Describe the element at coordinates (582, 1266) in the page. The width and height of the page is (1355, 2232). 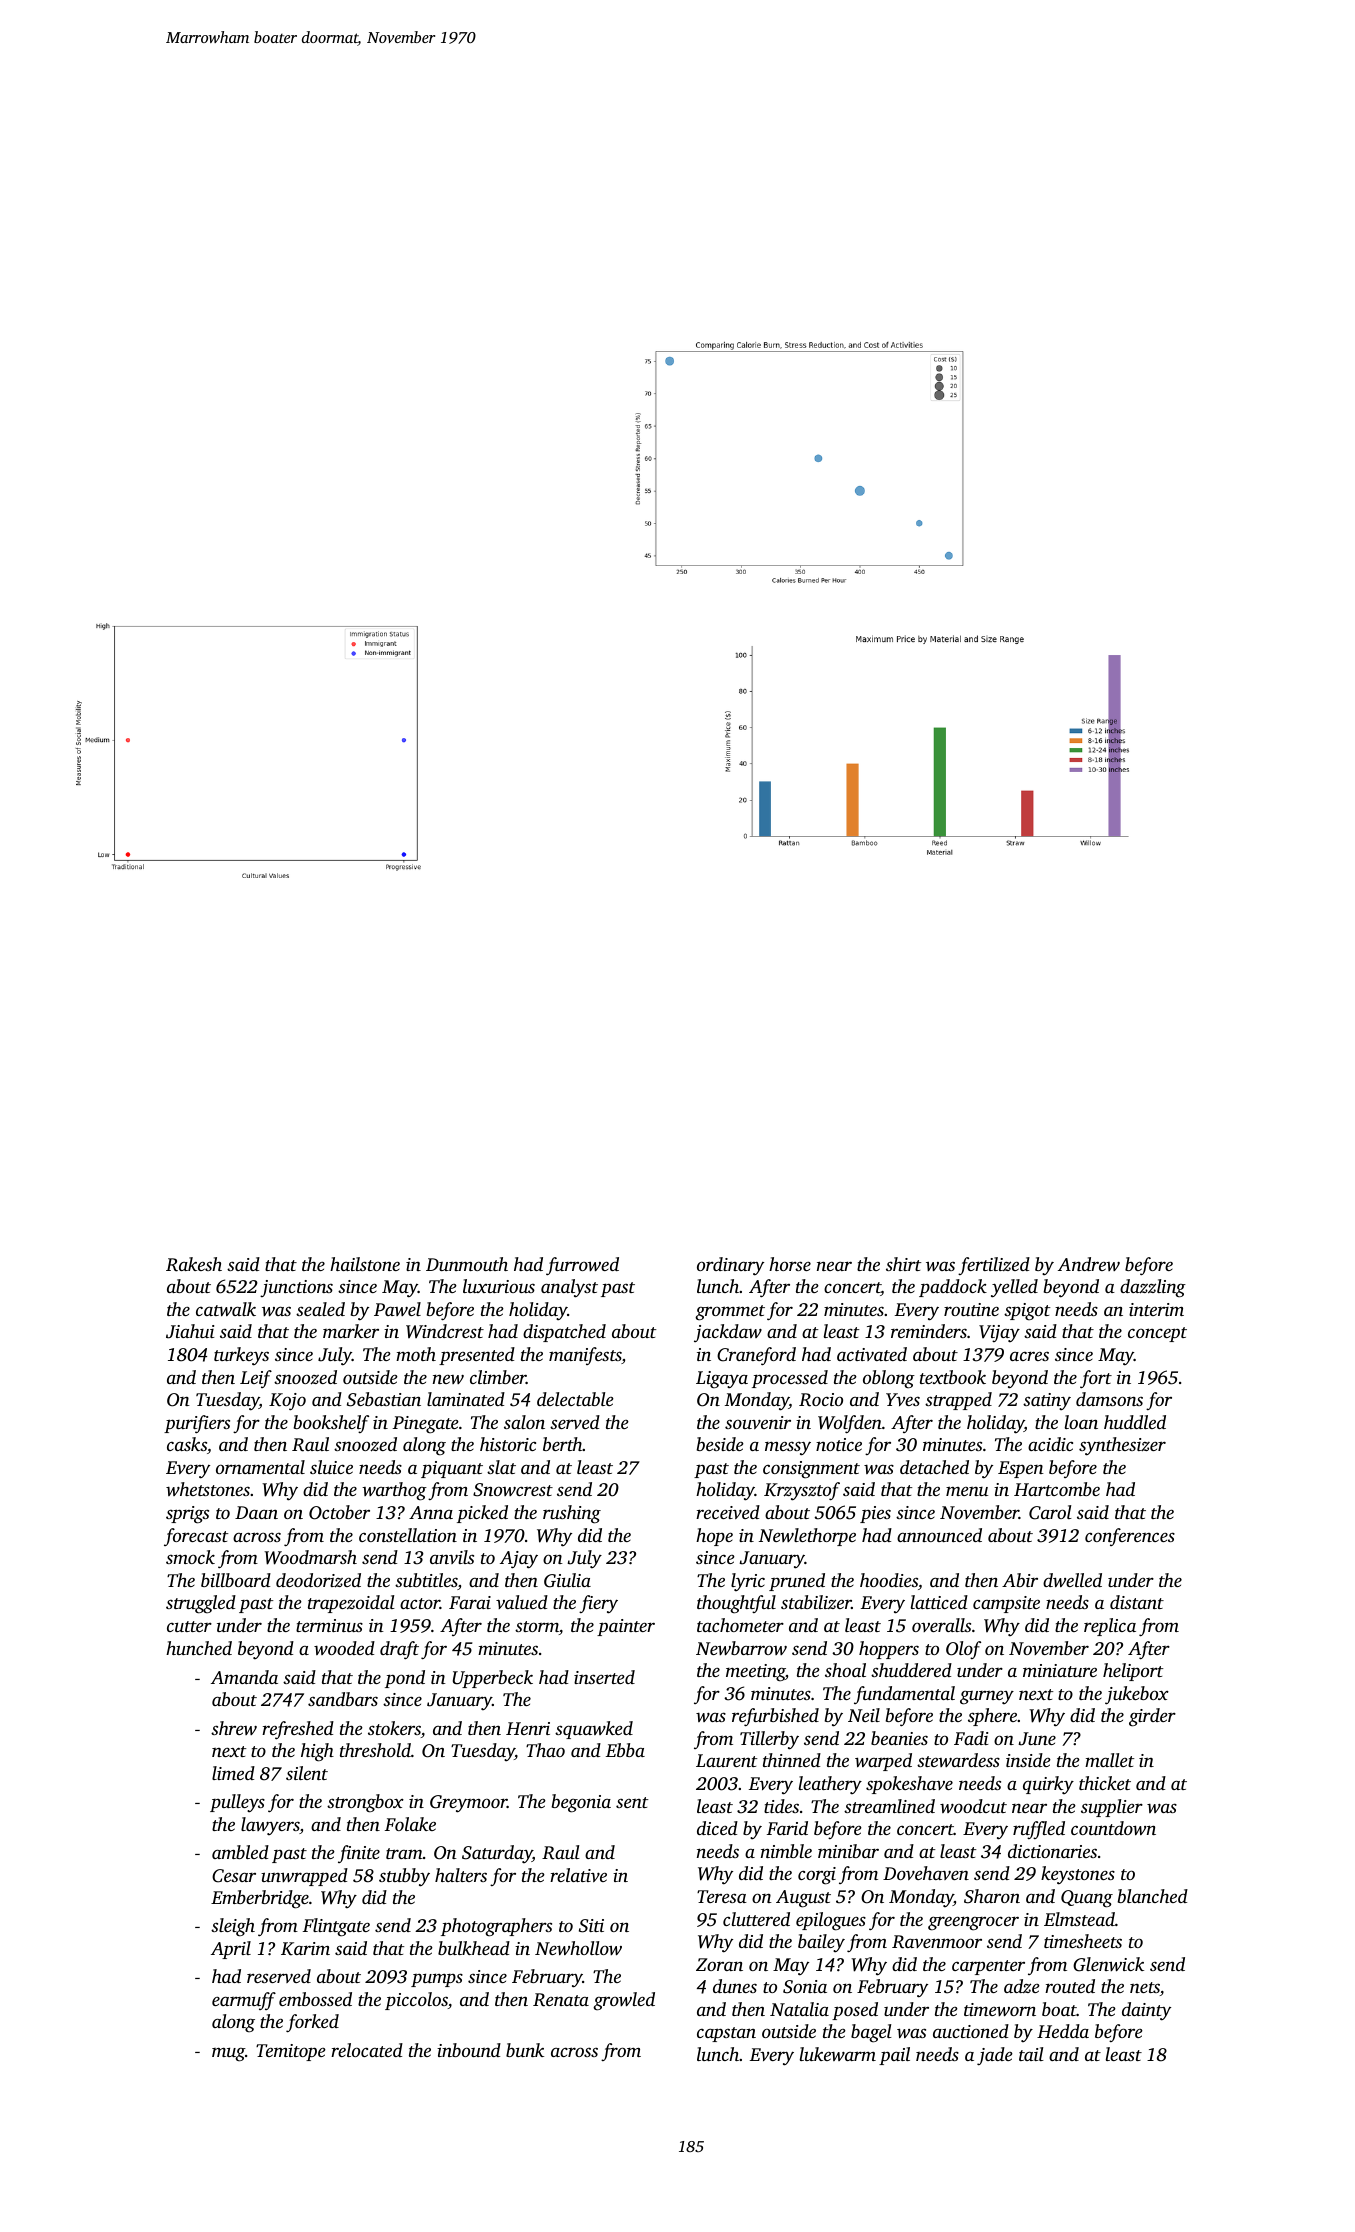
I see `furrowed` at that location.
